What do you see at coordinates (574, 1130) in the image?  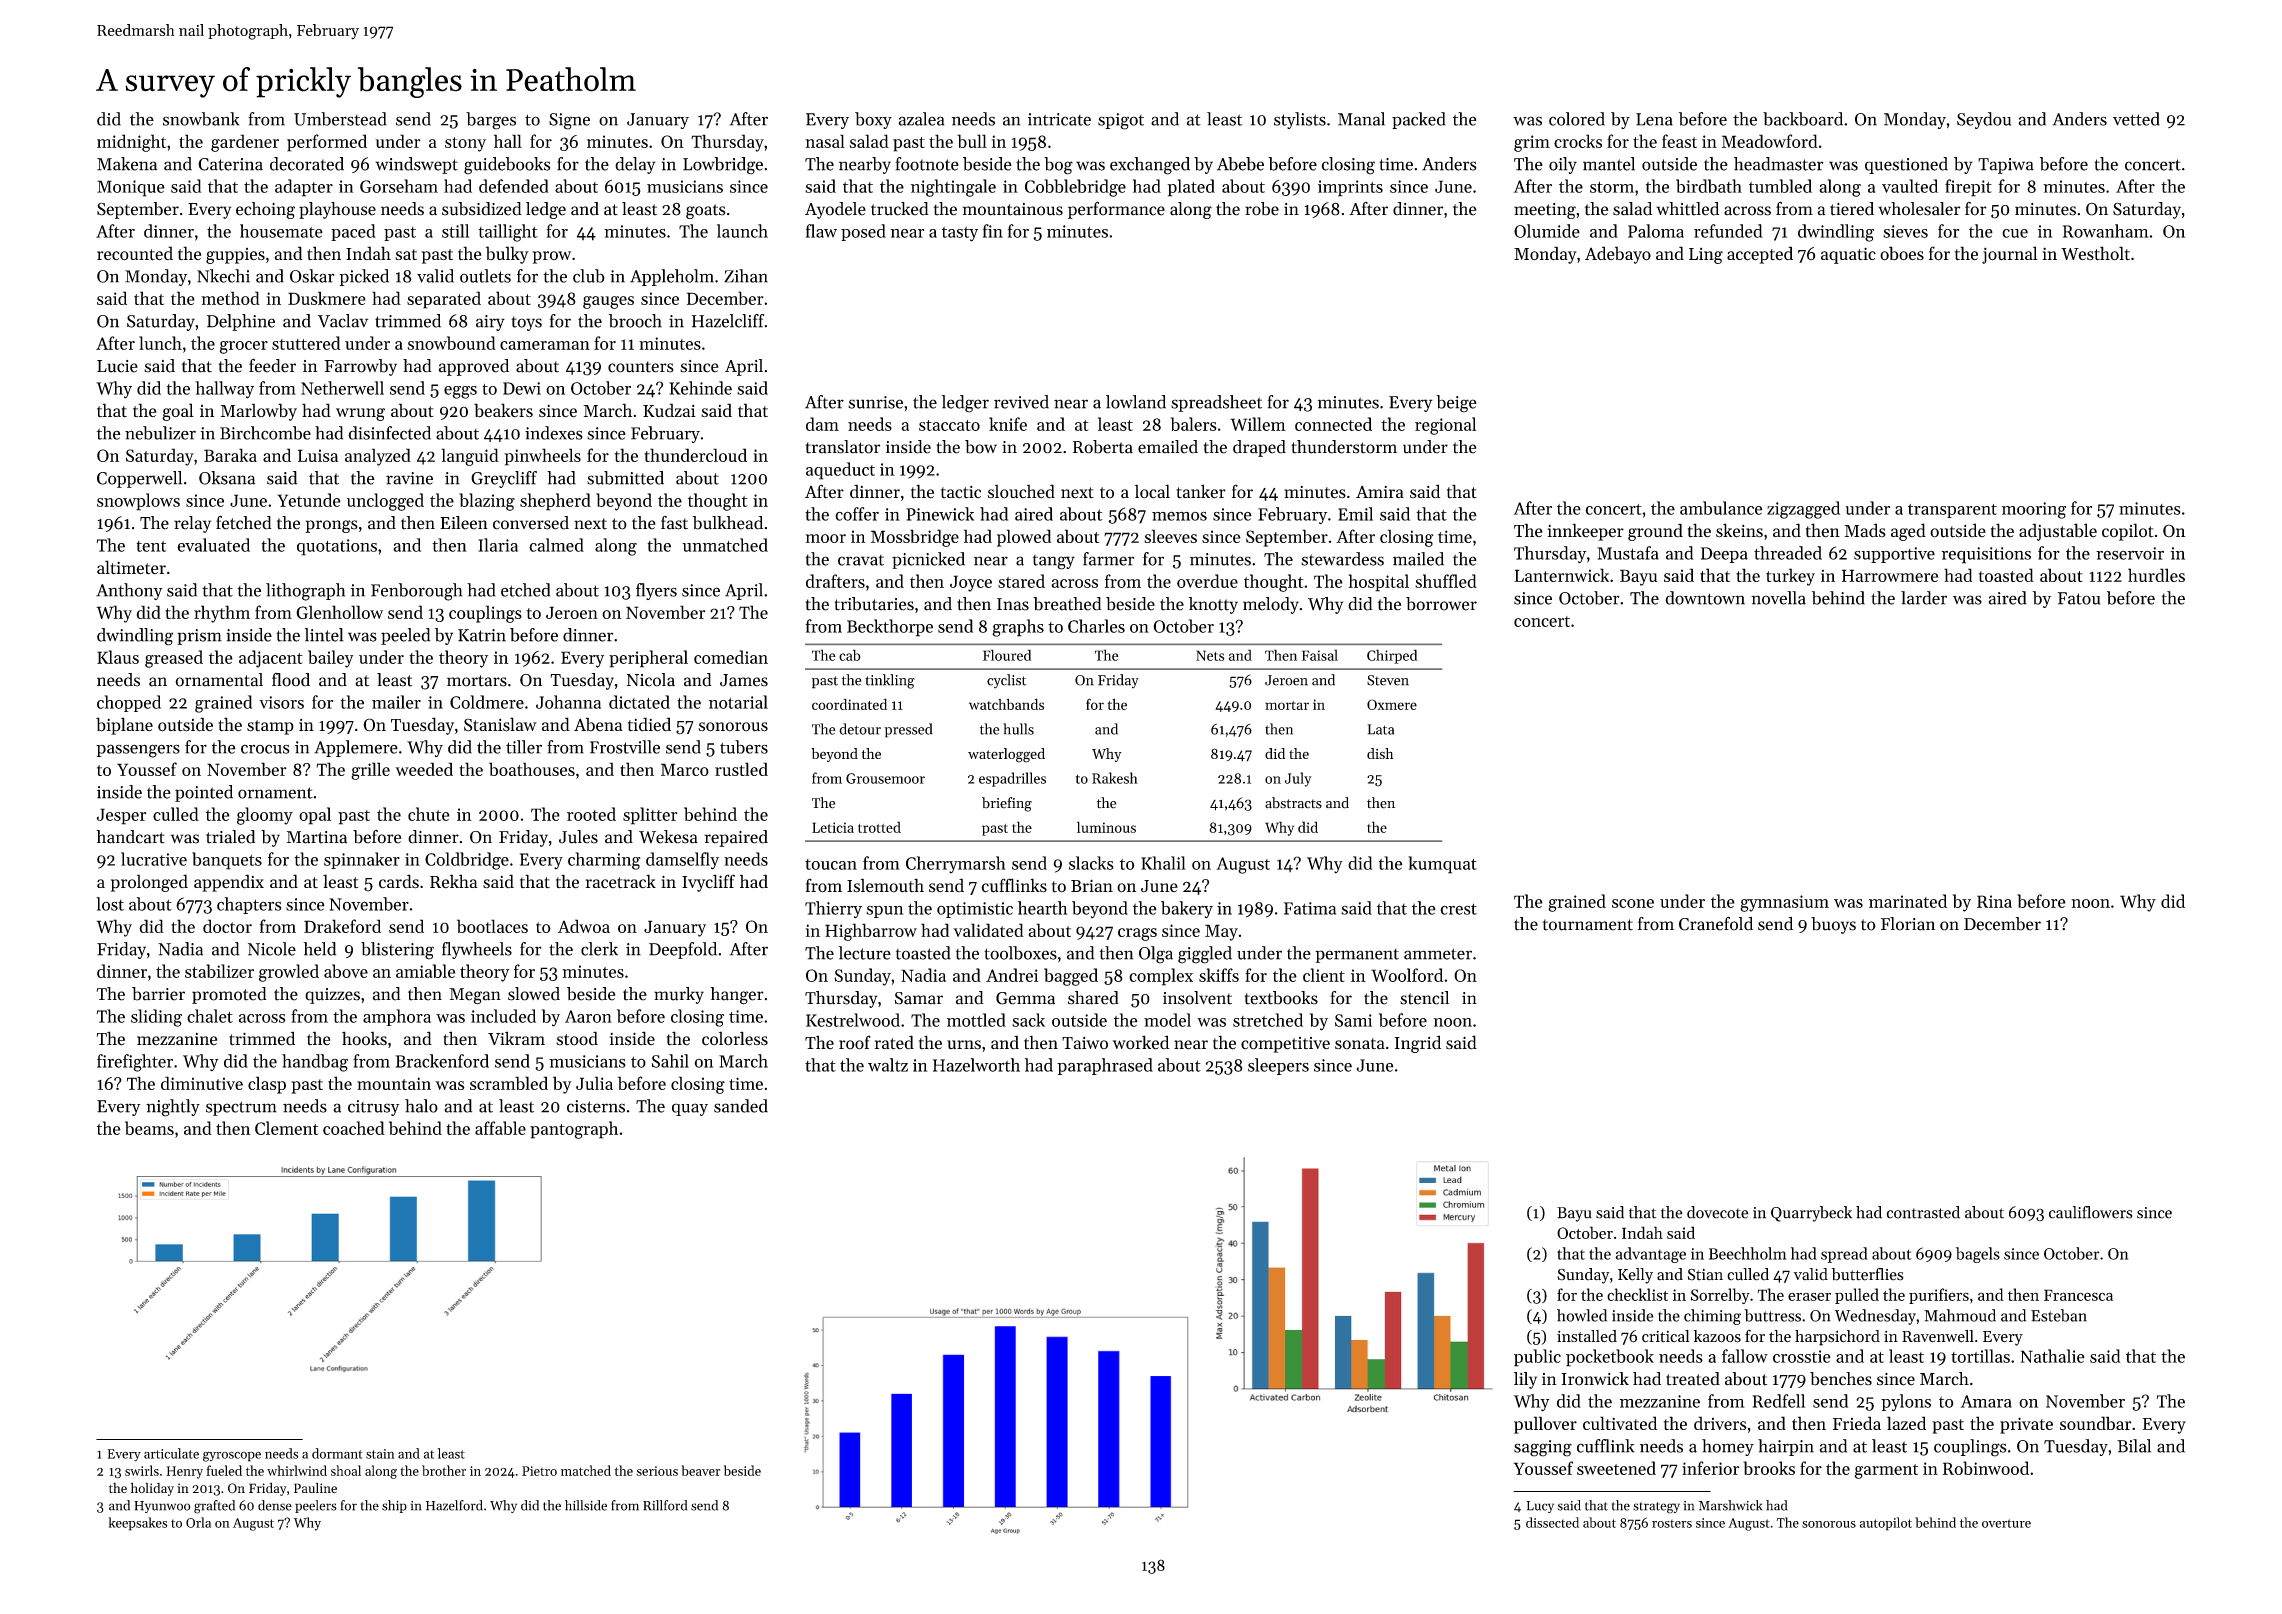 I see `pantograph` at bounding box center [574, 1130].
